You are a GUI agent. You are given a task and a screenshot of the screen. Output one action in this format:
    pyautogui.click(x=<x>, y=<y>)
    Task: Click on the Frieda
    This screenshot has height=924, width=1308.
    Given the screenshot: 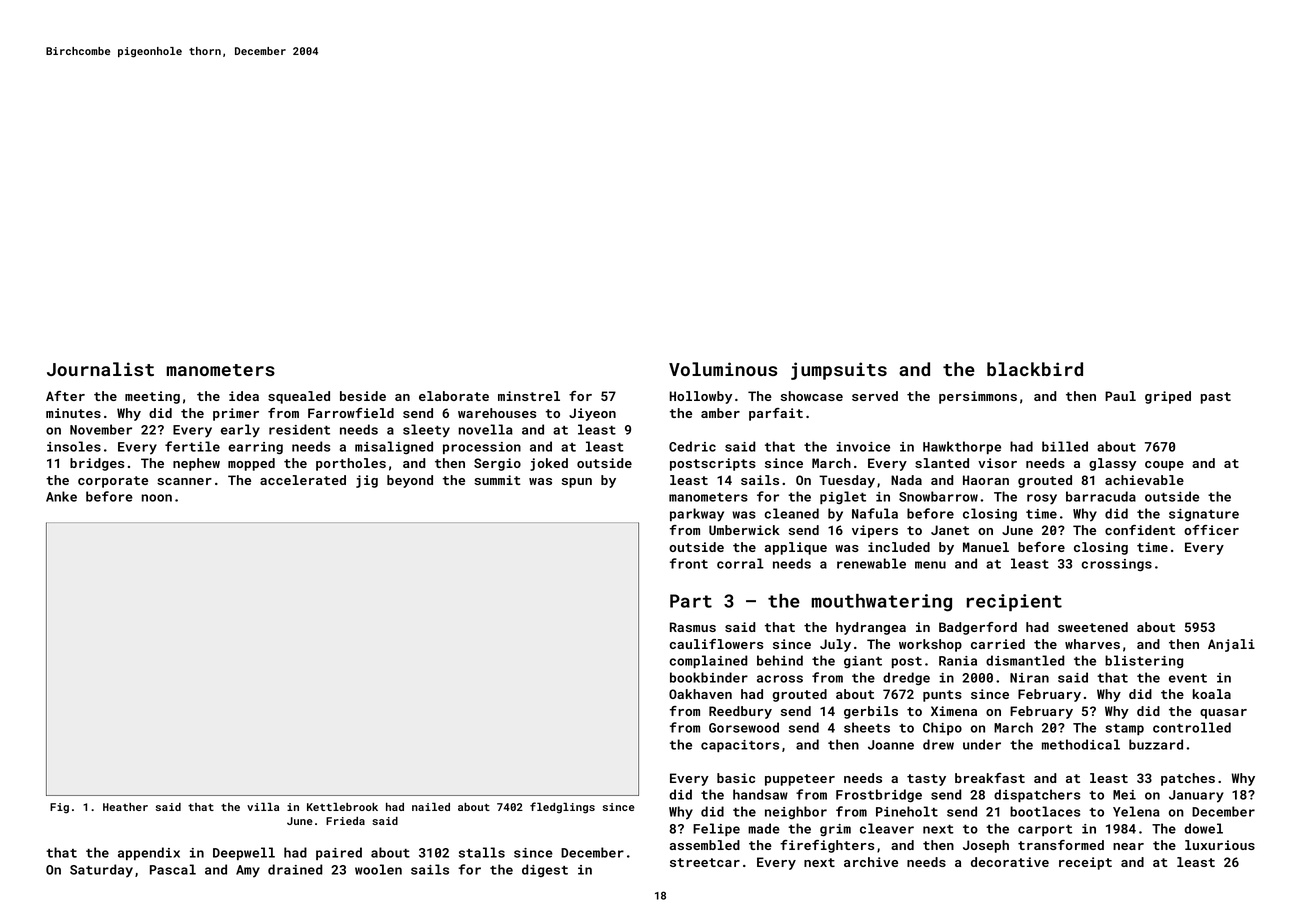 What is the action you would take?
    pyautogui.click(x=345, y=821)
